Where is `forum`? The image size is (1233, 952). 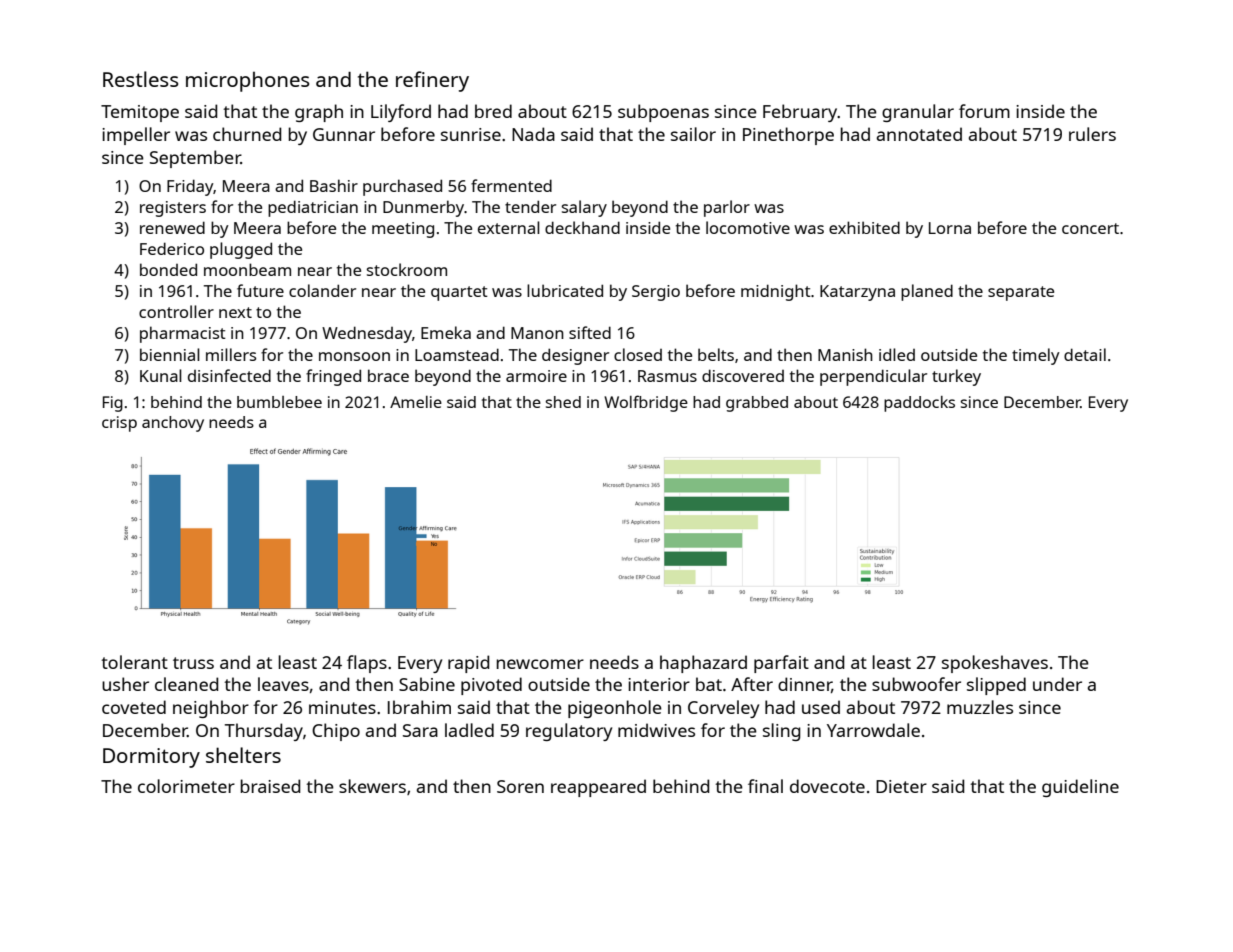 forum is located at coordinates (984, 111).
